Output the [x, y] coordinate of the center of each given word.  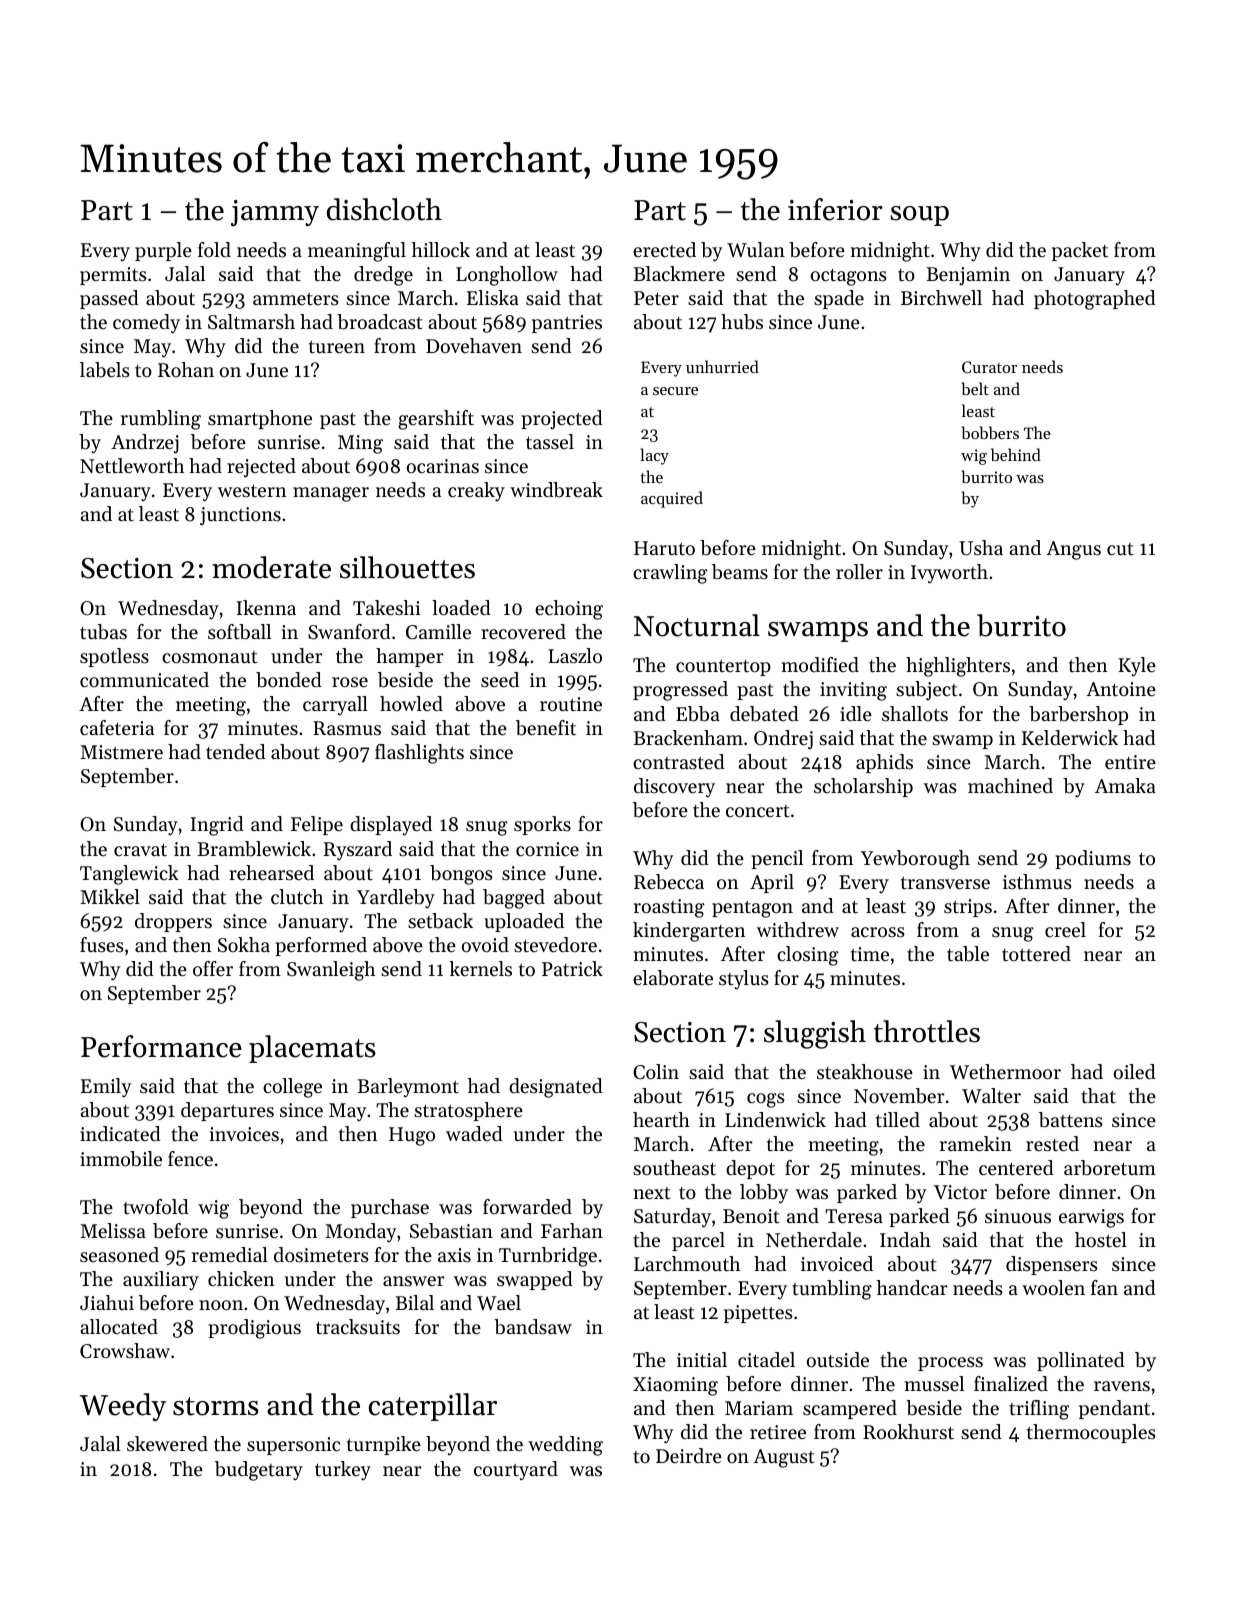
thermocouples [1091, 1433]
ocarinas [443, 466]
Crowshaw [125, 1350]
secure [675, 391]
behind [1016, 454]
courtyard [516, 1471]
